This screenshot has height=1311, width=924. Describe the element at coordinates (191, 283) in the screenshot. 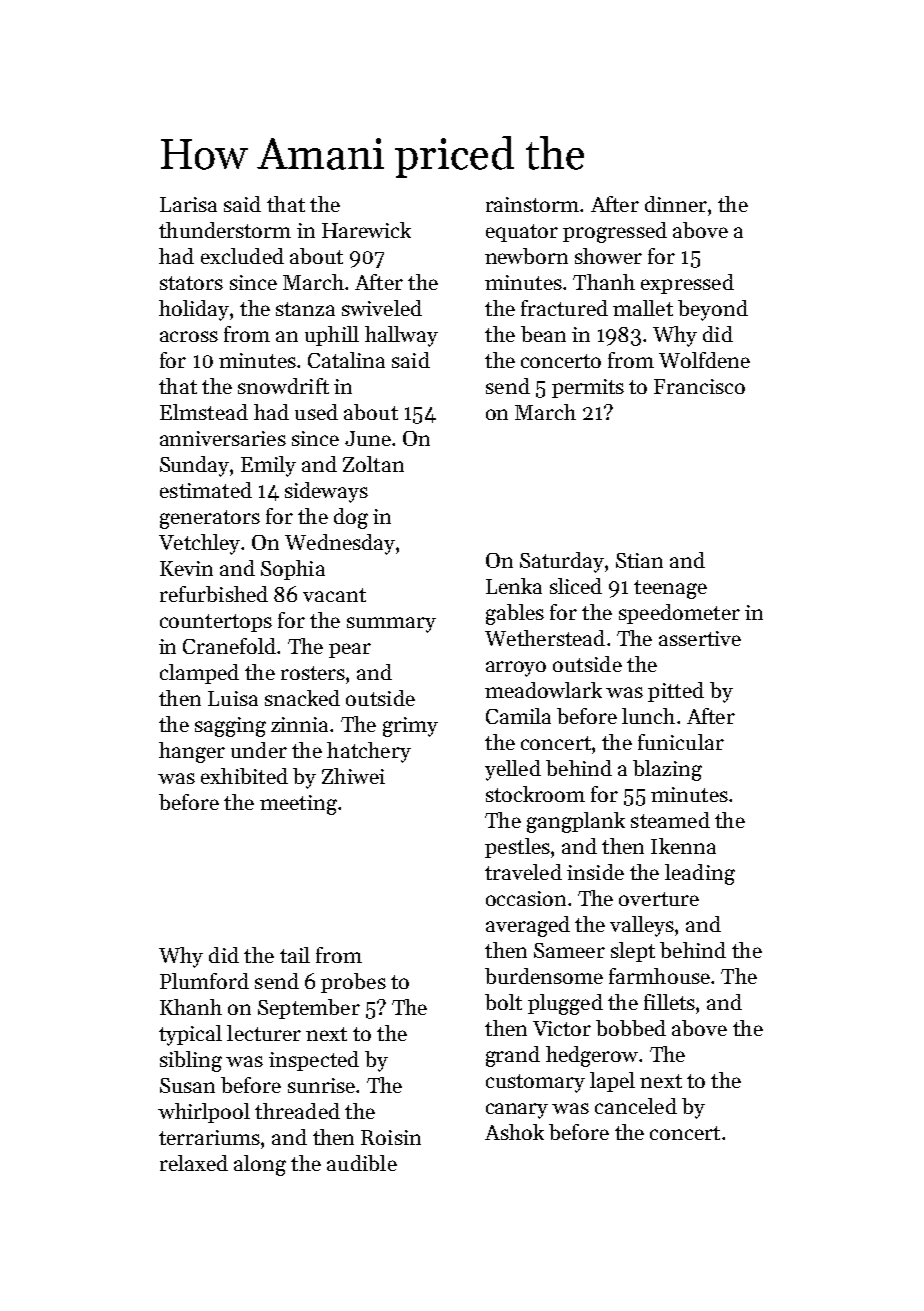

I see `stators` at that location.
